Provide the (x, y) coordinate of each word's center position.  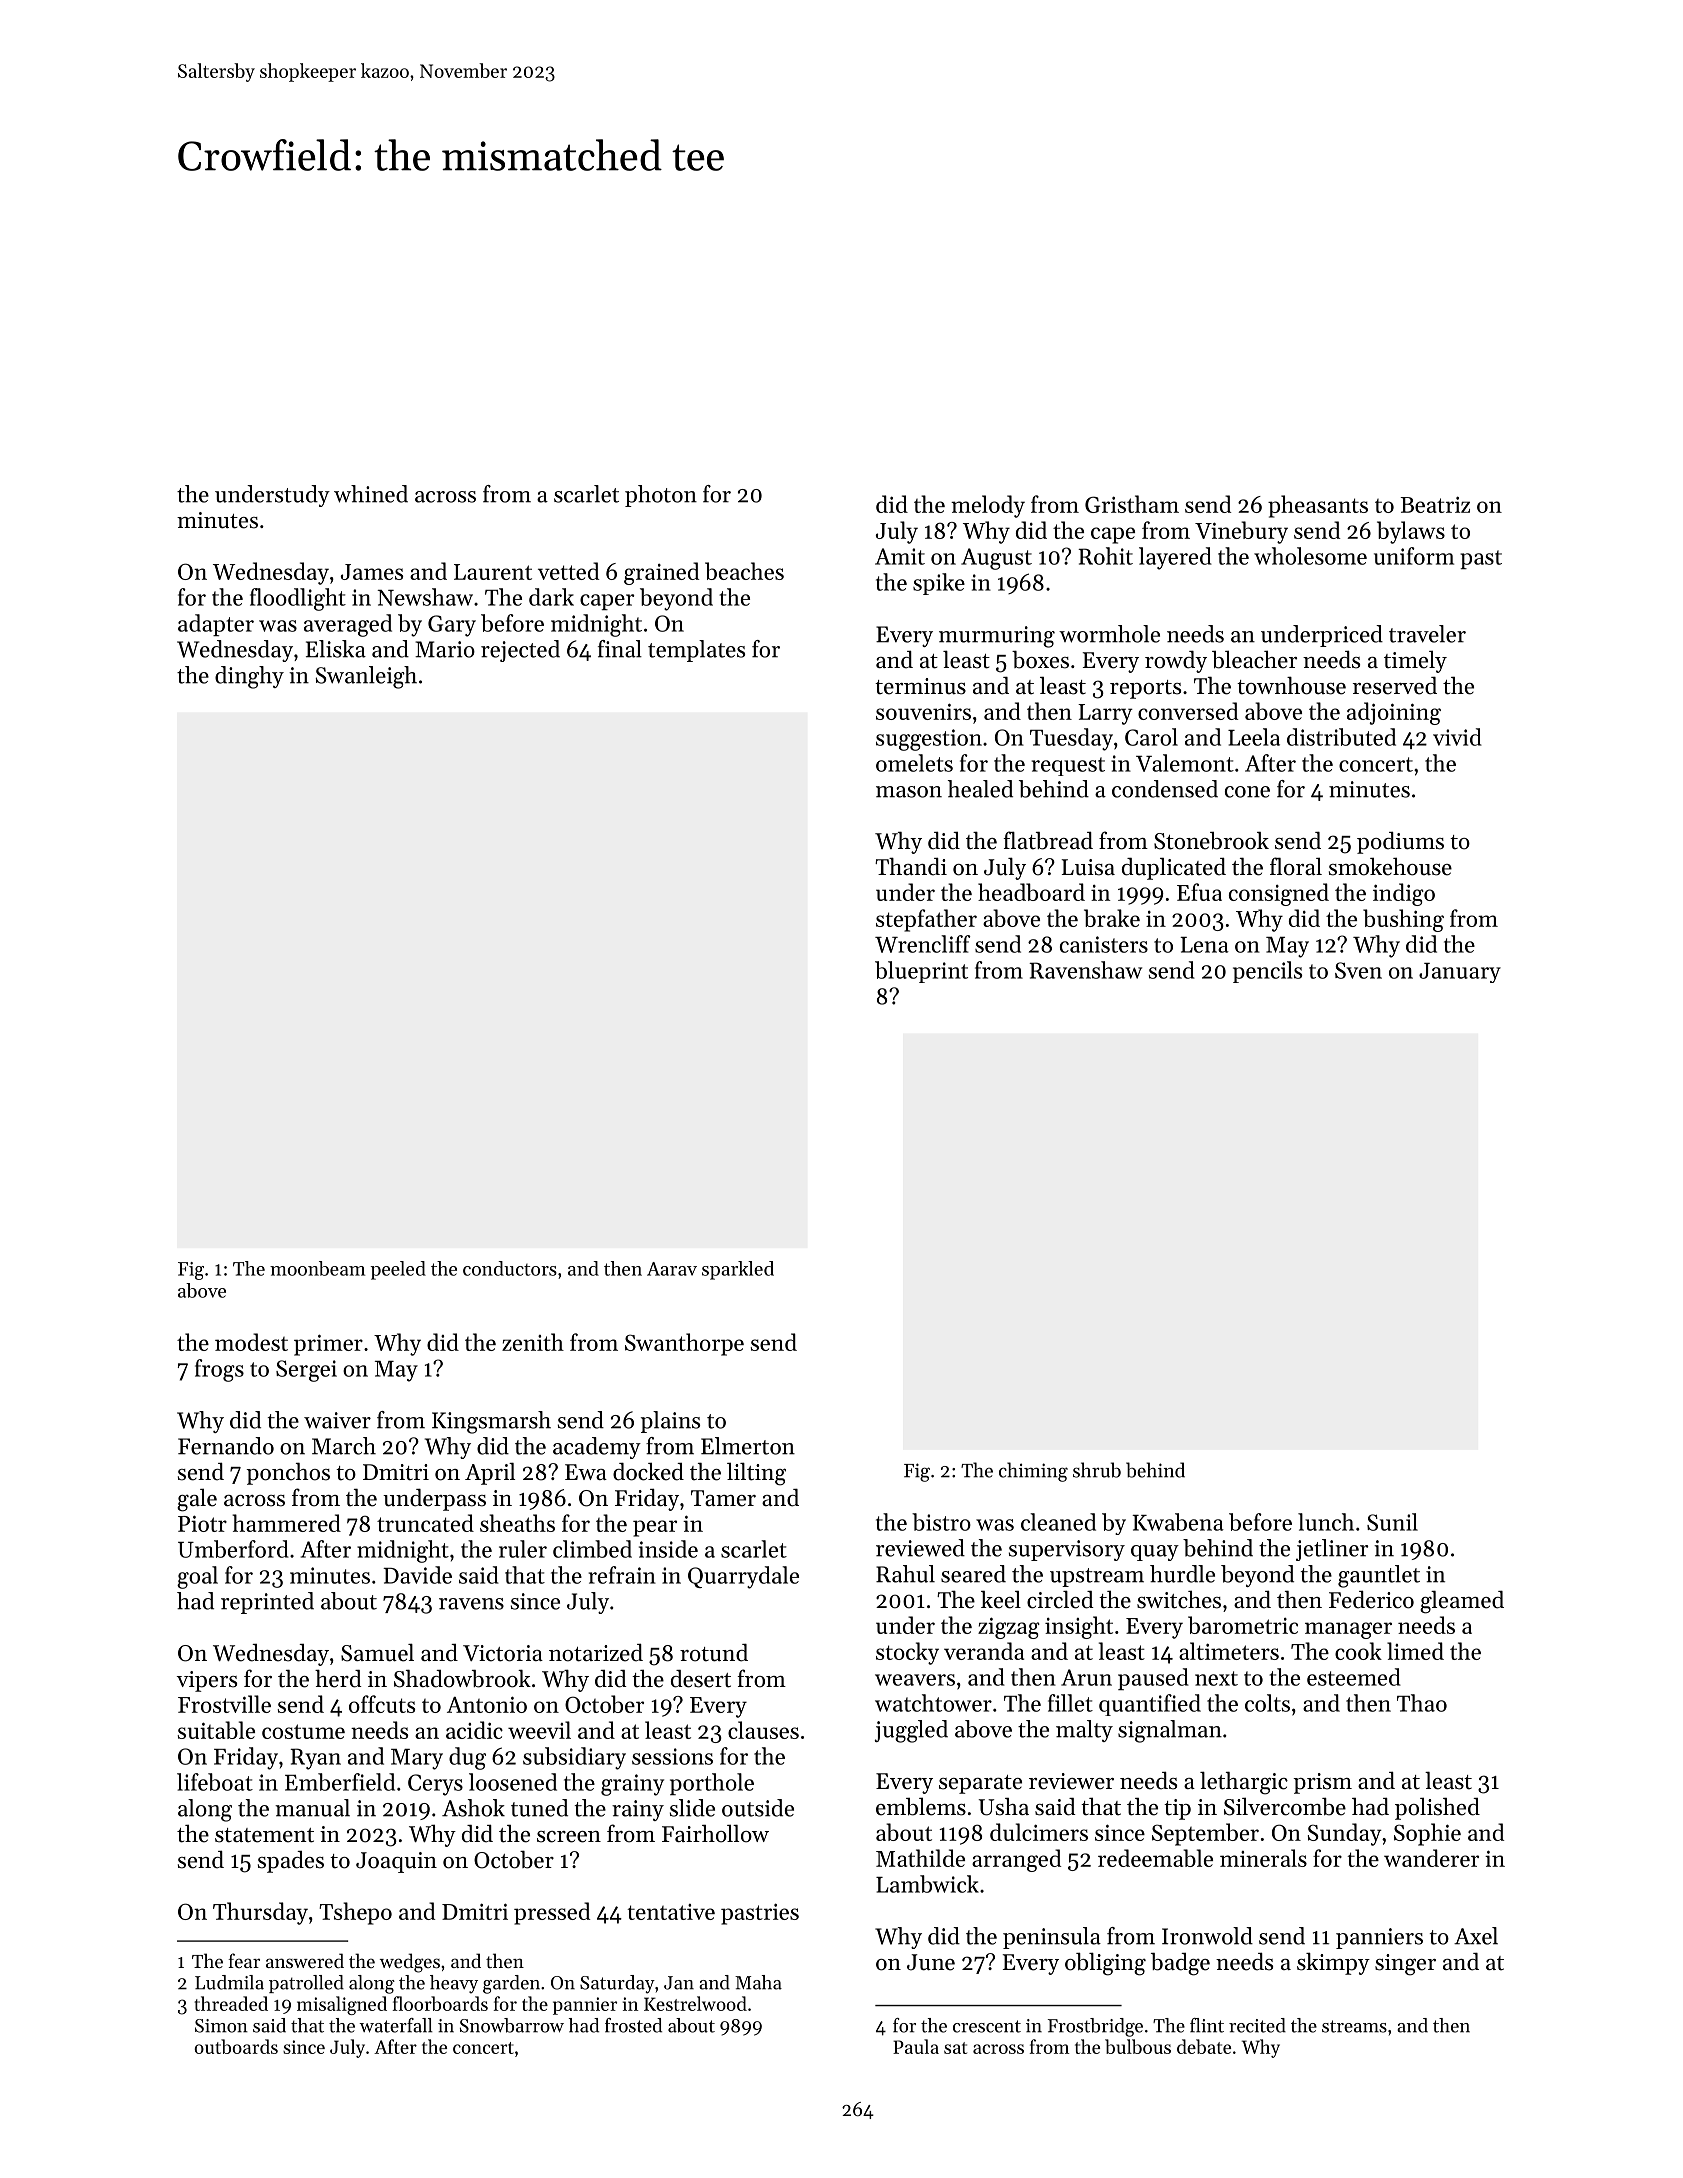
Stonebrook (1211, 841)
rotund (714, 1653)
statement (264, 1835)
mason (909, 792)
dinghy (249, 677)
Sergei (306, 1371)
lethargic (1244, 1783)
